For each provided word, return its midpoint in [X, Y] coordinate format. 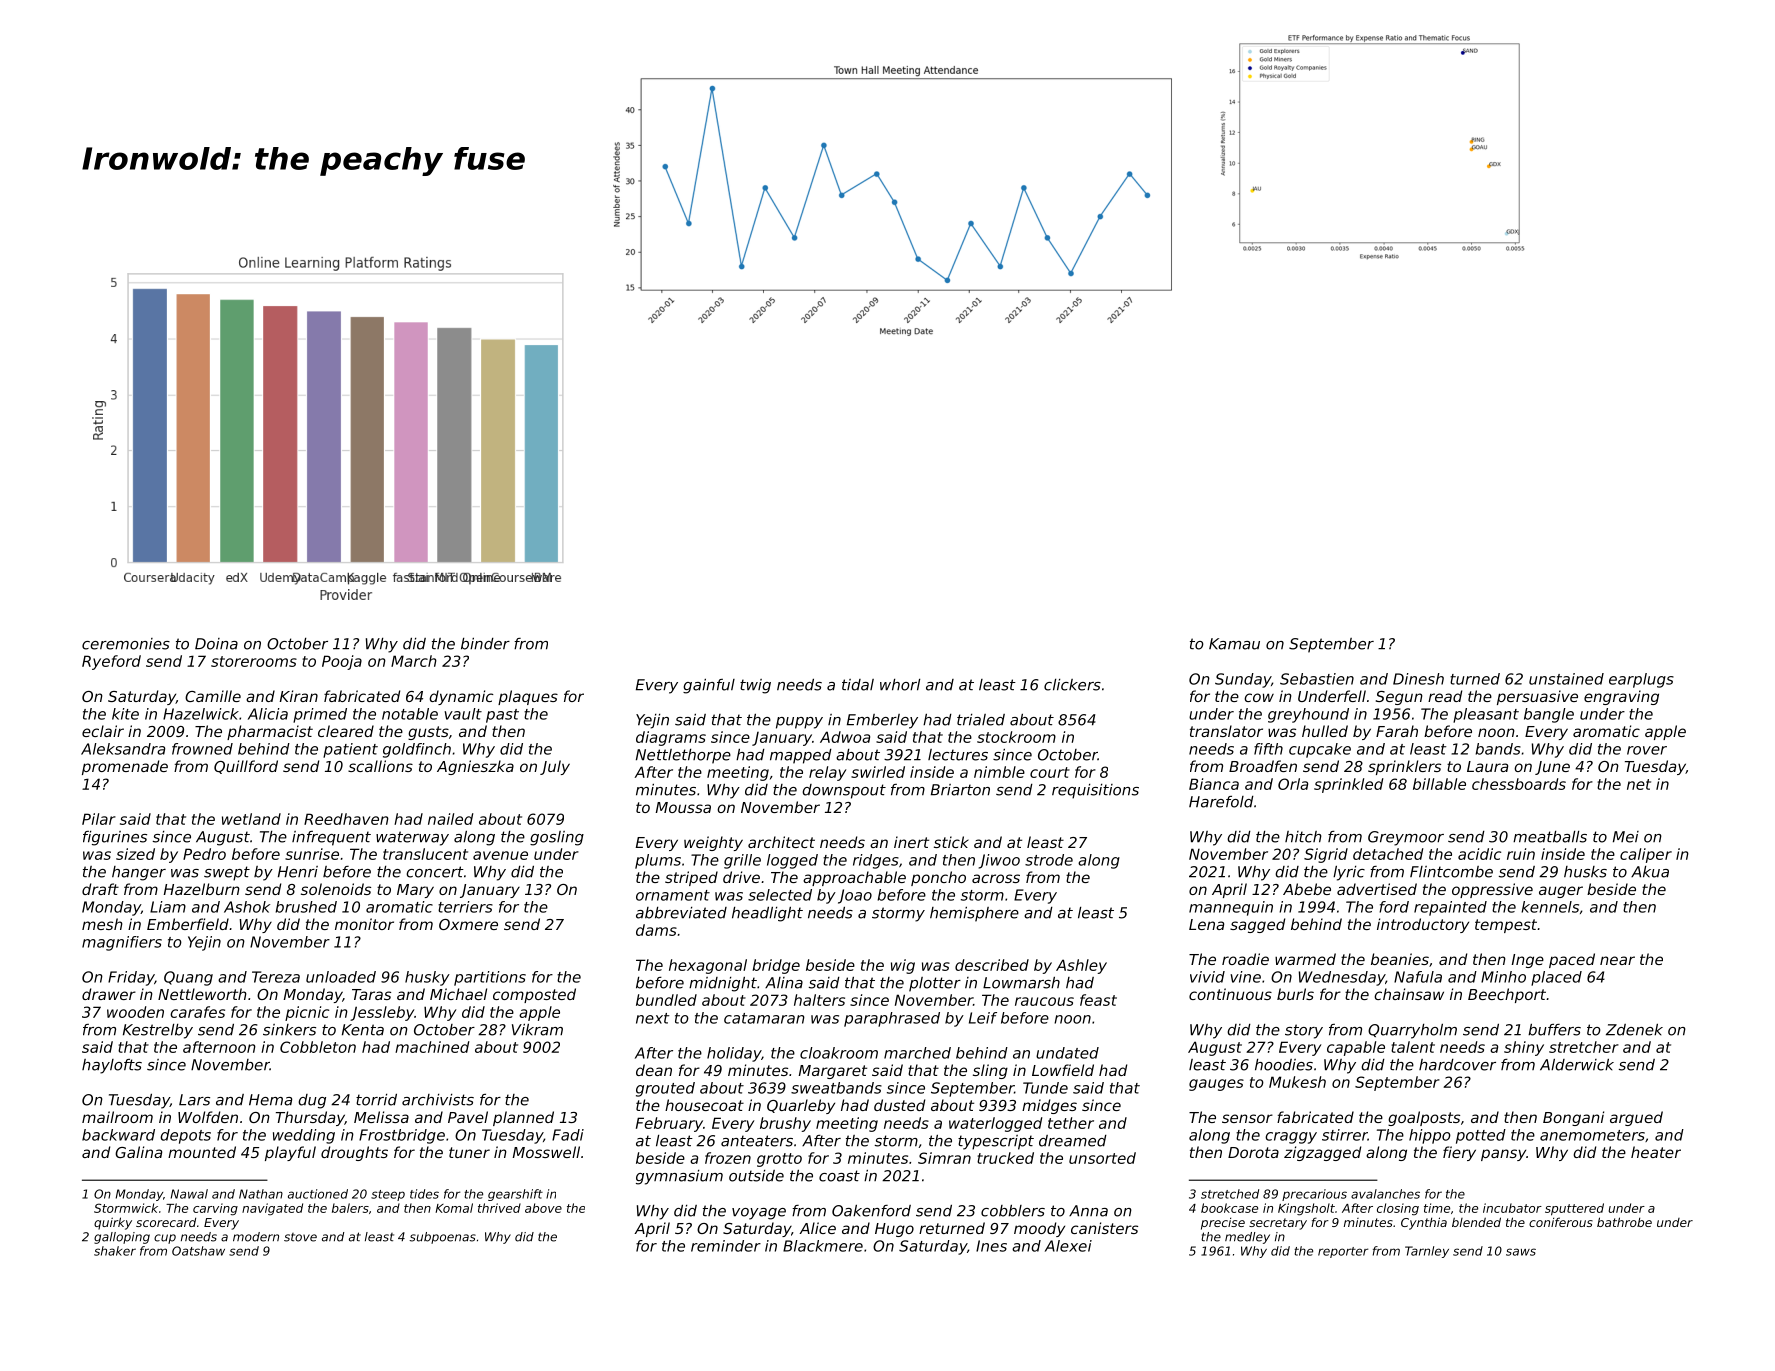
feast [1098, 1000]
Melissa [381, 1117]
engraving [1621, 697]
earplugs [1641, 680]
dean [654, 1070]
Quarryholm [1412, 1031]
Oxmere [468, 924]
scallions [380, 766]
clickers [1072, 685]
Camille [213, 696]
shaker [115, 1251]
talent [1413, 1047]
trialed [981, 720]
